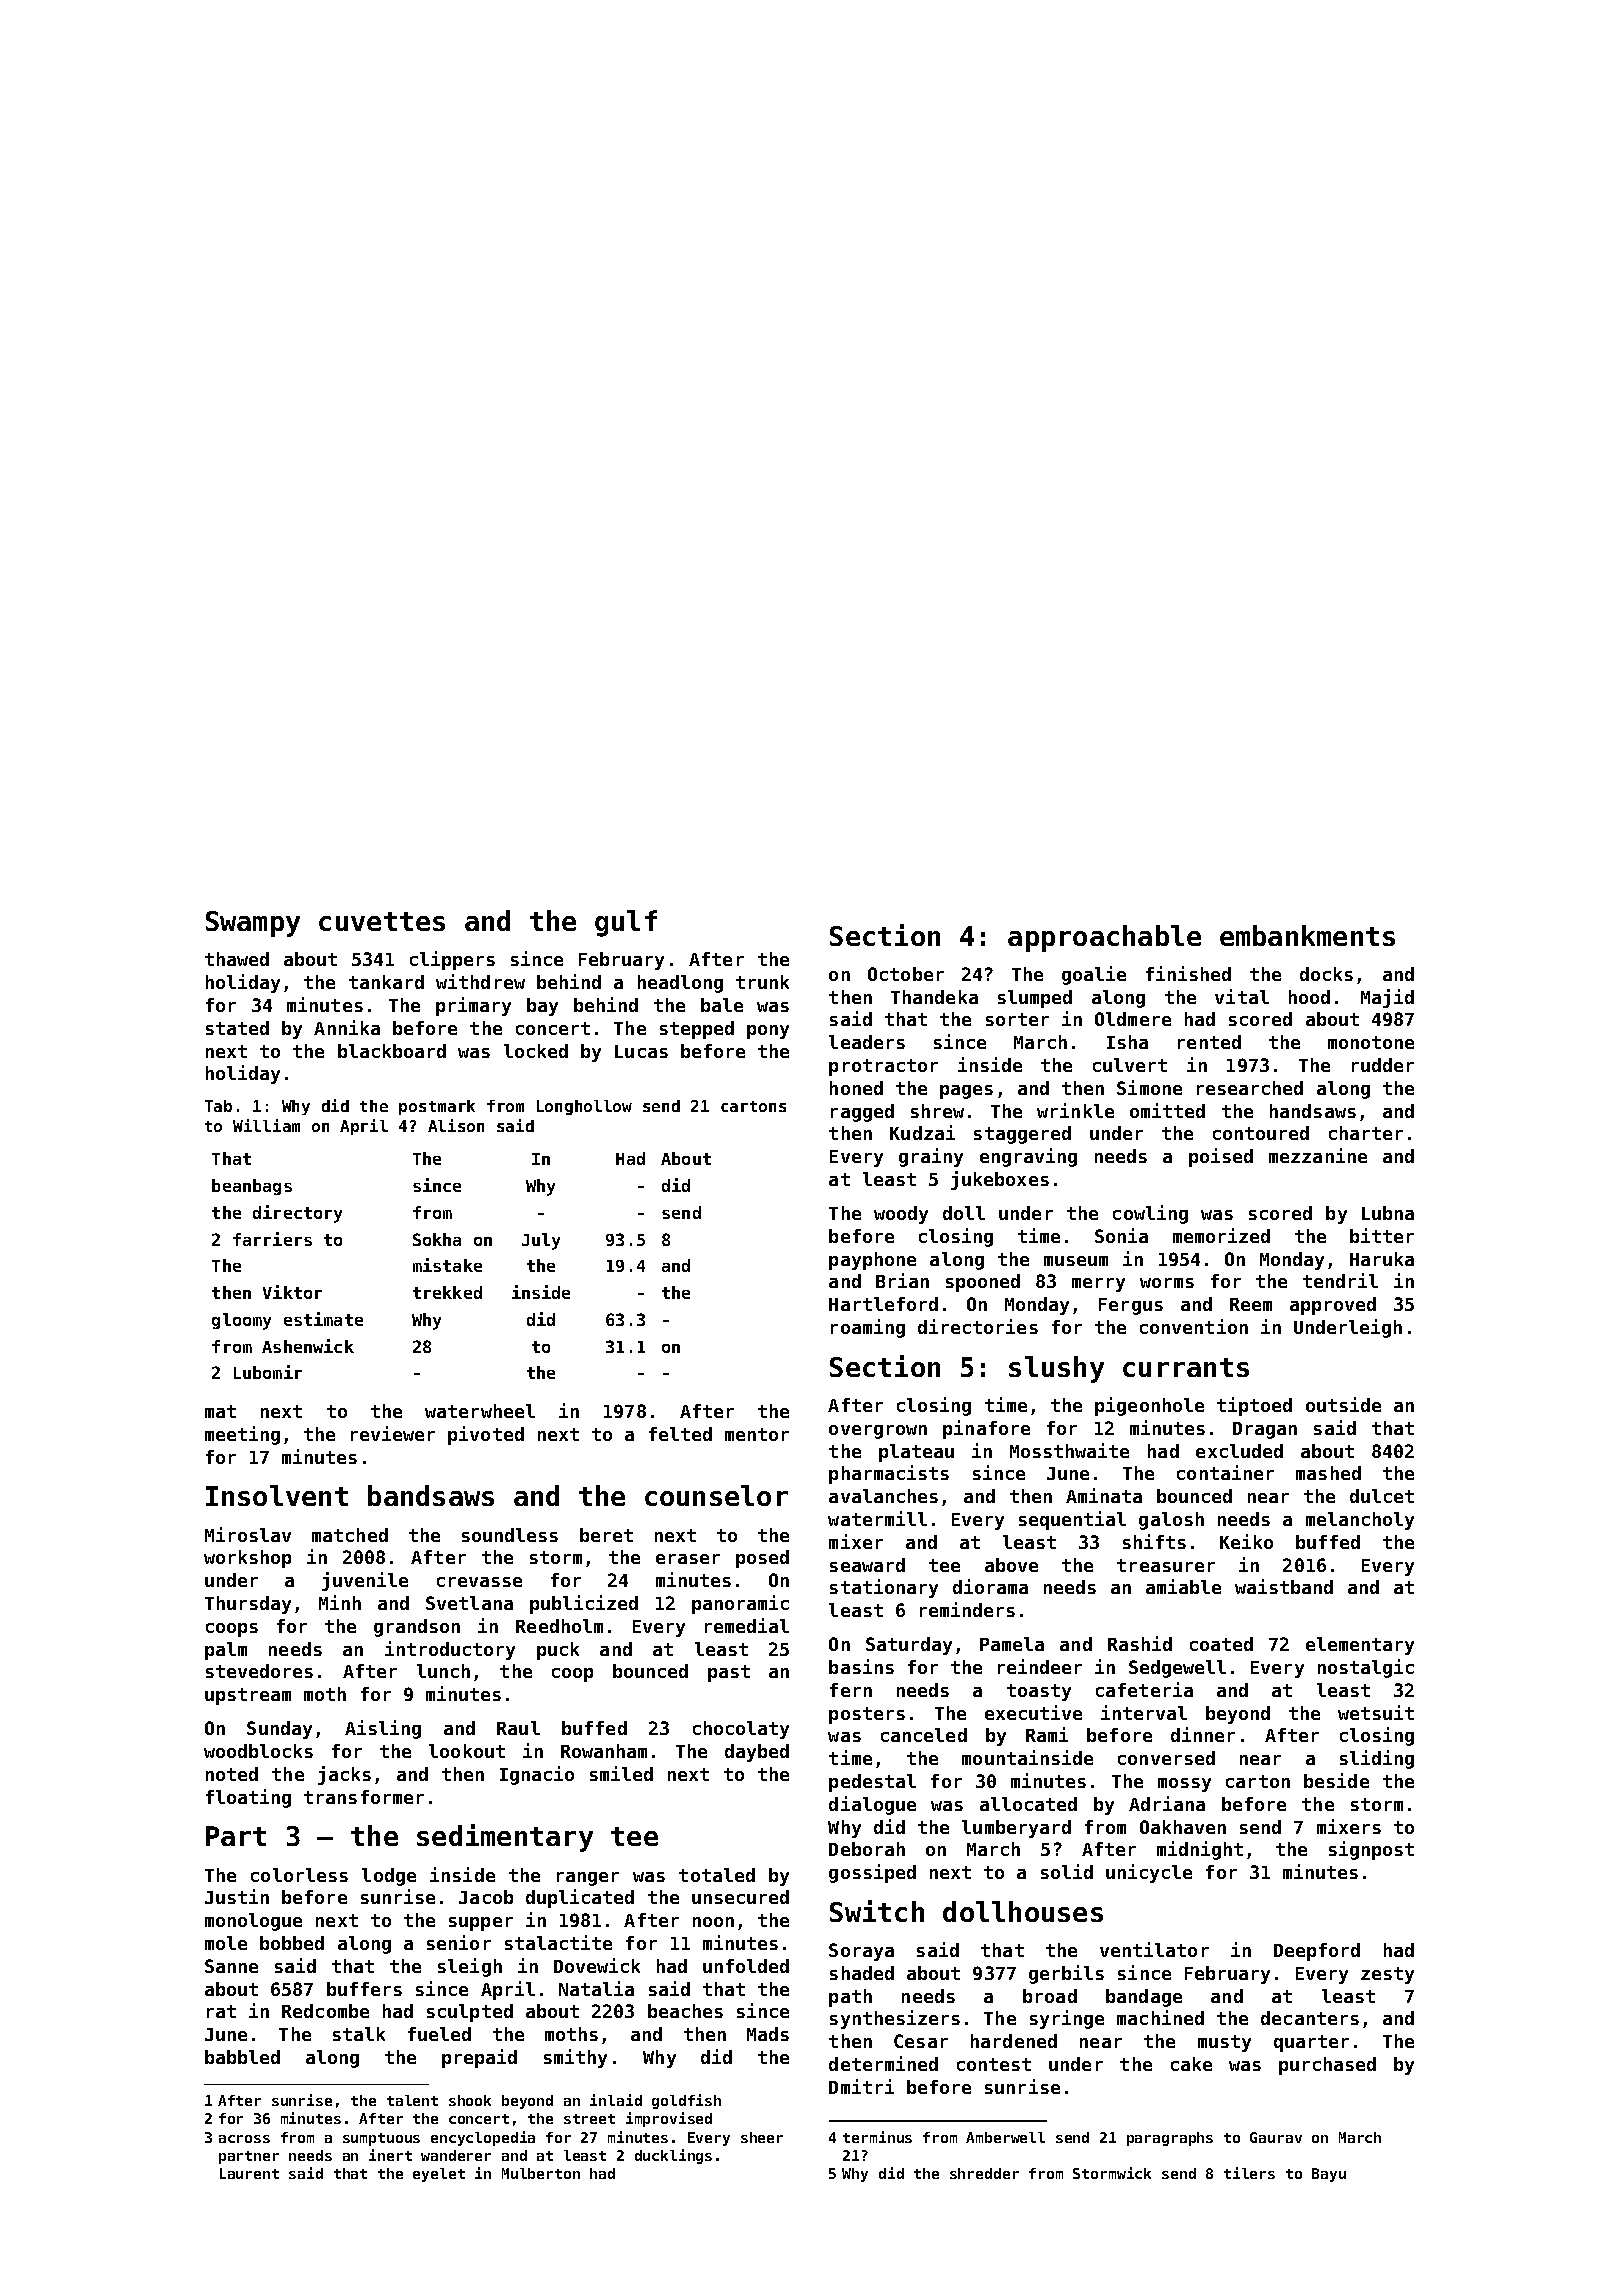  Describe the element at coordinates (984, 2173) in the screenshot. I see `shredder` at that location.
